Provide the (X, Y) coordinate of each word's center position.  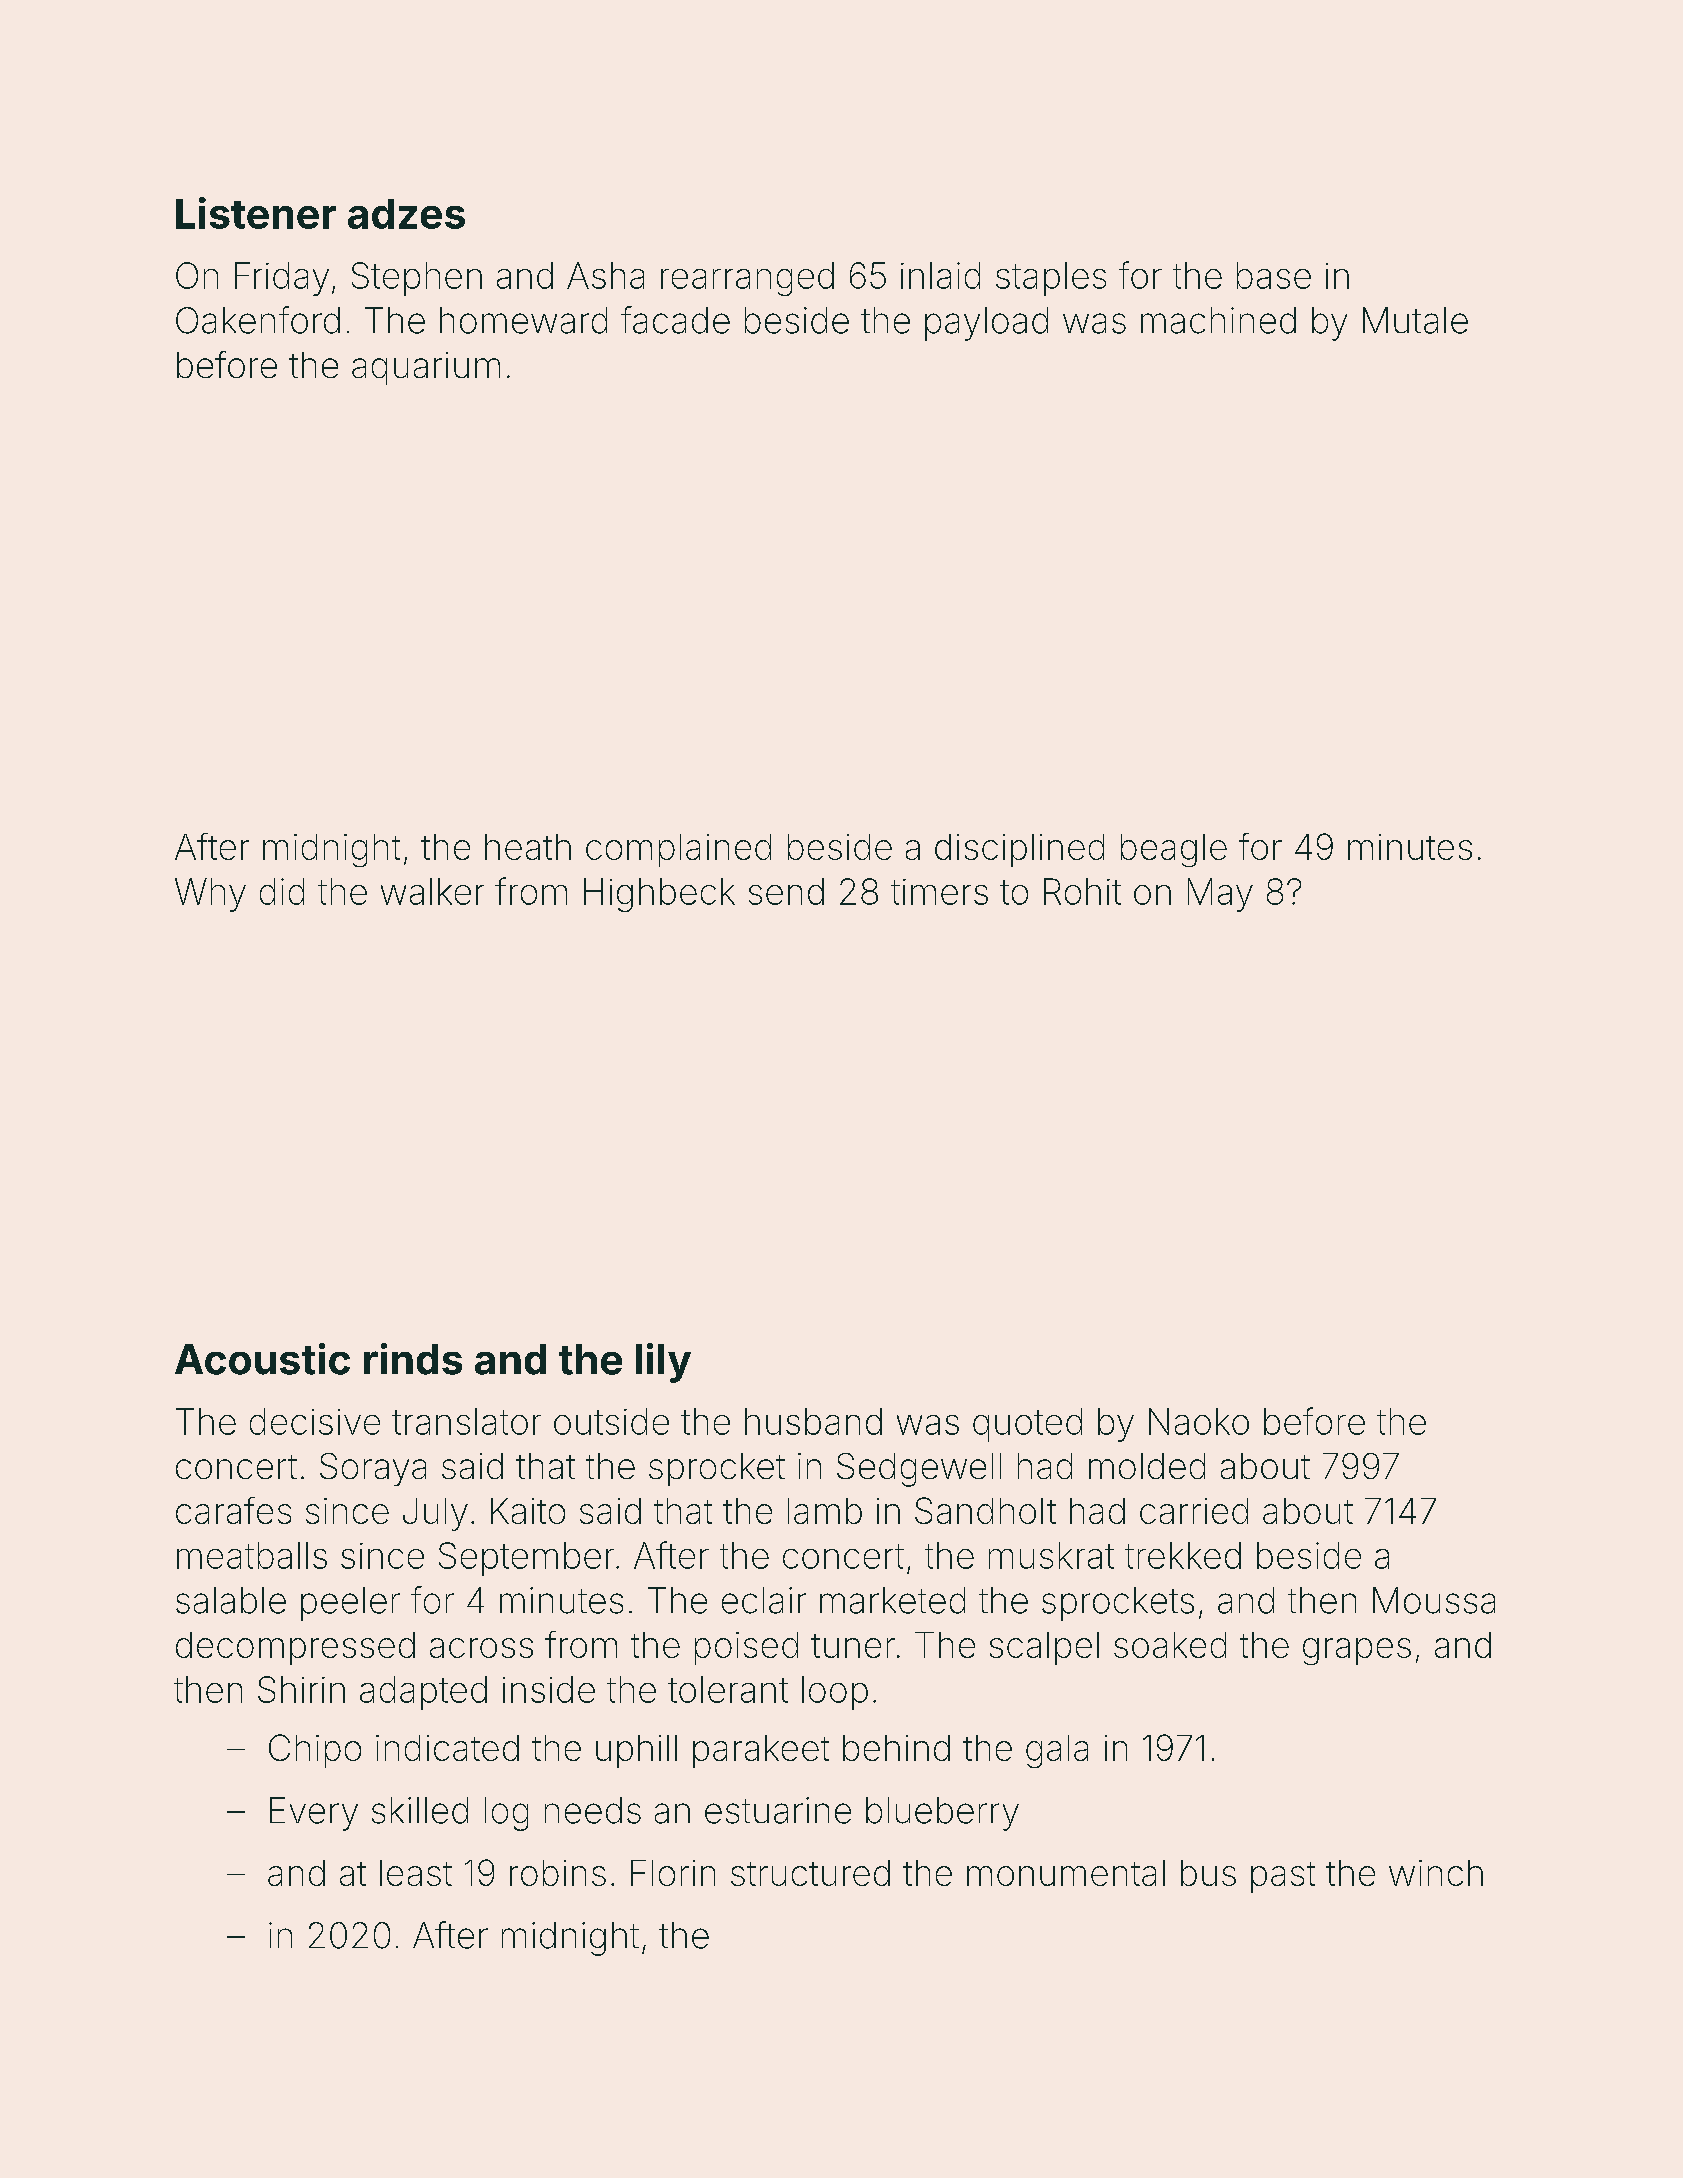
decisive (315, 1421)
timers (939, 892)
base (1274, 275)
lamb (825, 1511)
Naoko (1199, 1421)
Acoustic (262, 1359)
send (786, 891)
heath (528, 847)
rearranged (747, 279)
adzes (406, 214)
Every (314, 1814)
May (1220, 895)
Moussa (1434, 1600)
